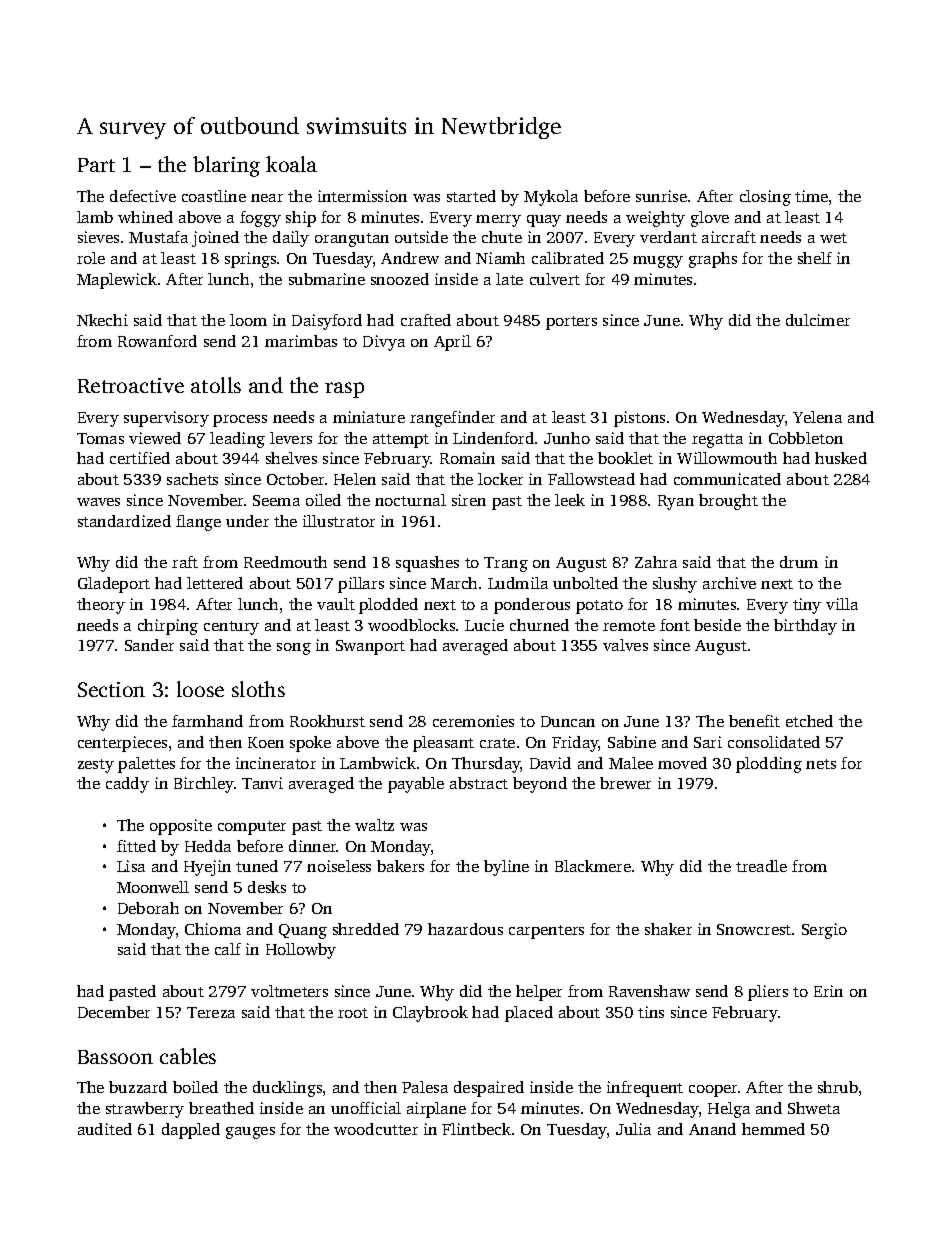 This screenshot has width=952, height=1233. What do you see at coordinates (127, 785) in the screenshot?
I see `caddy` at bounding box center [127, 785].
